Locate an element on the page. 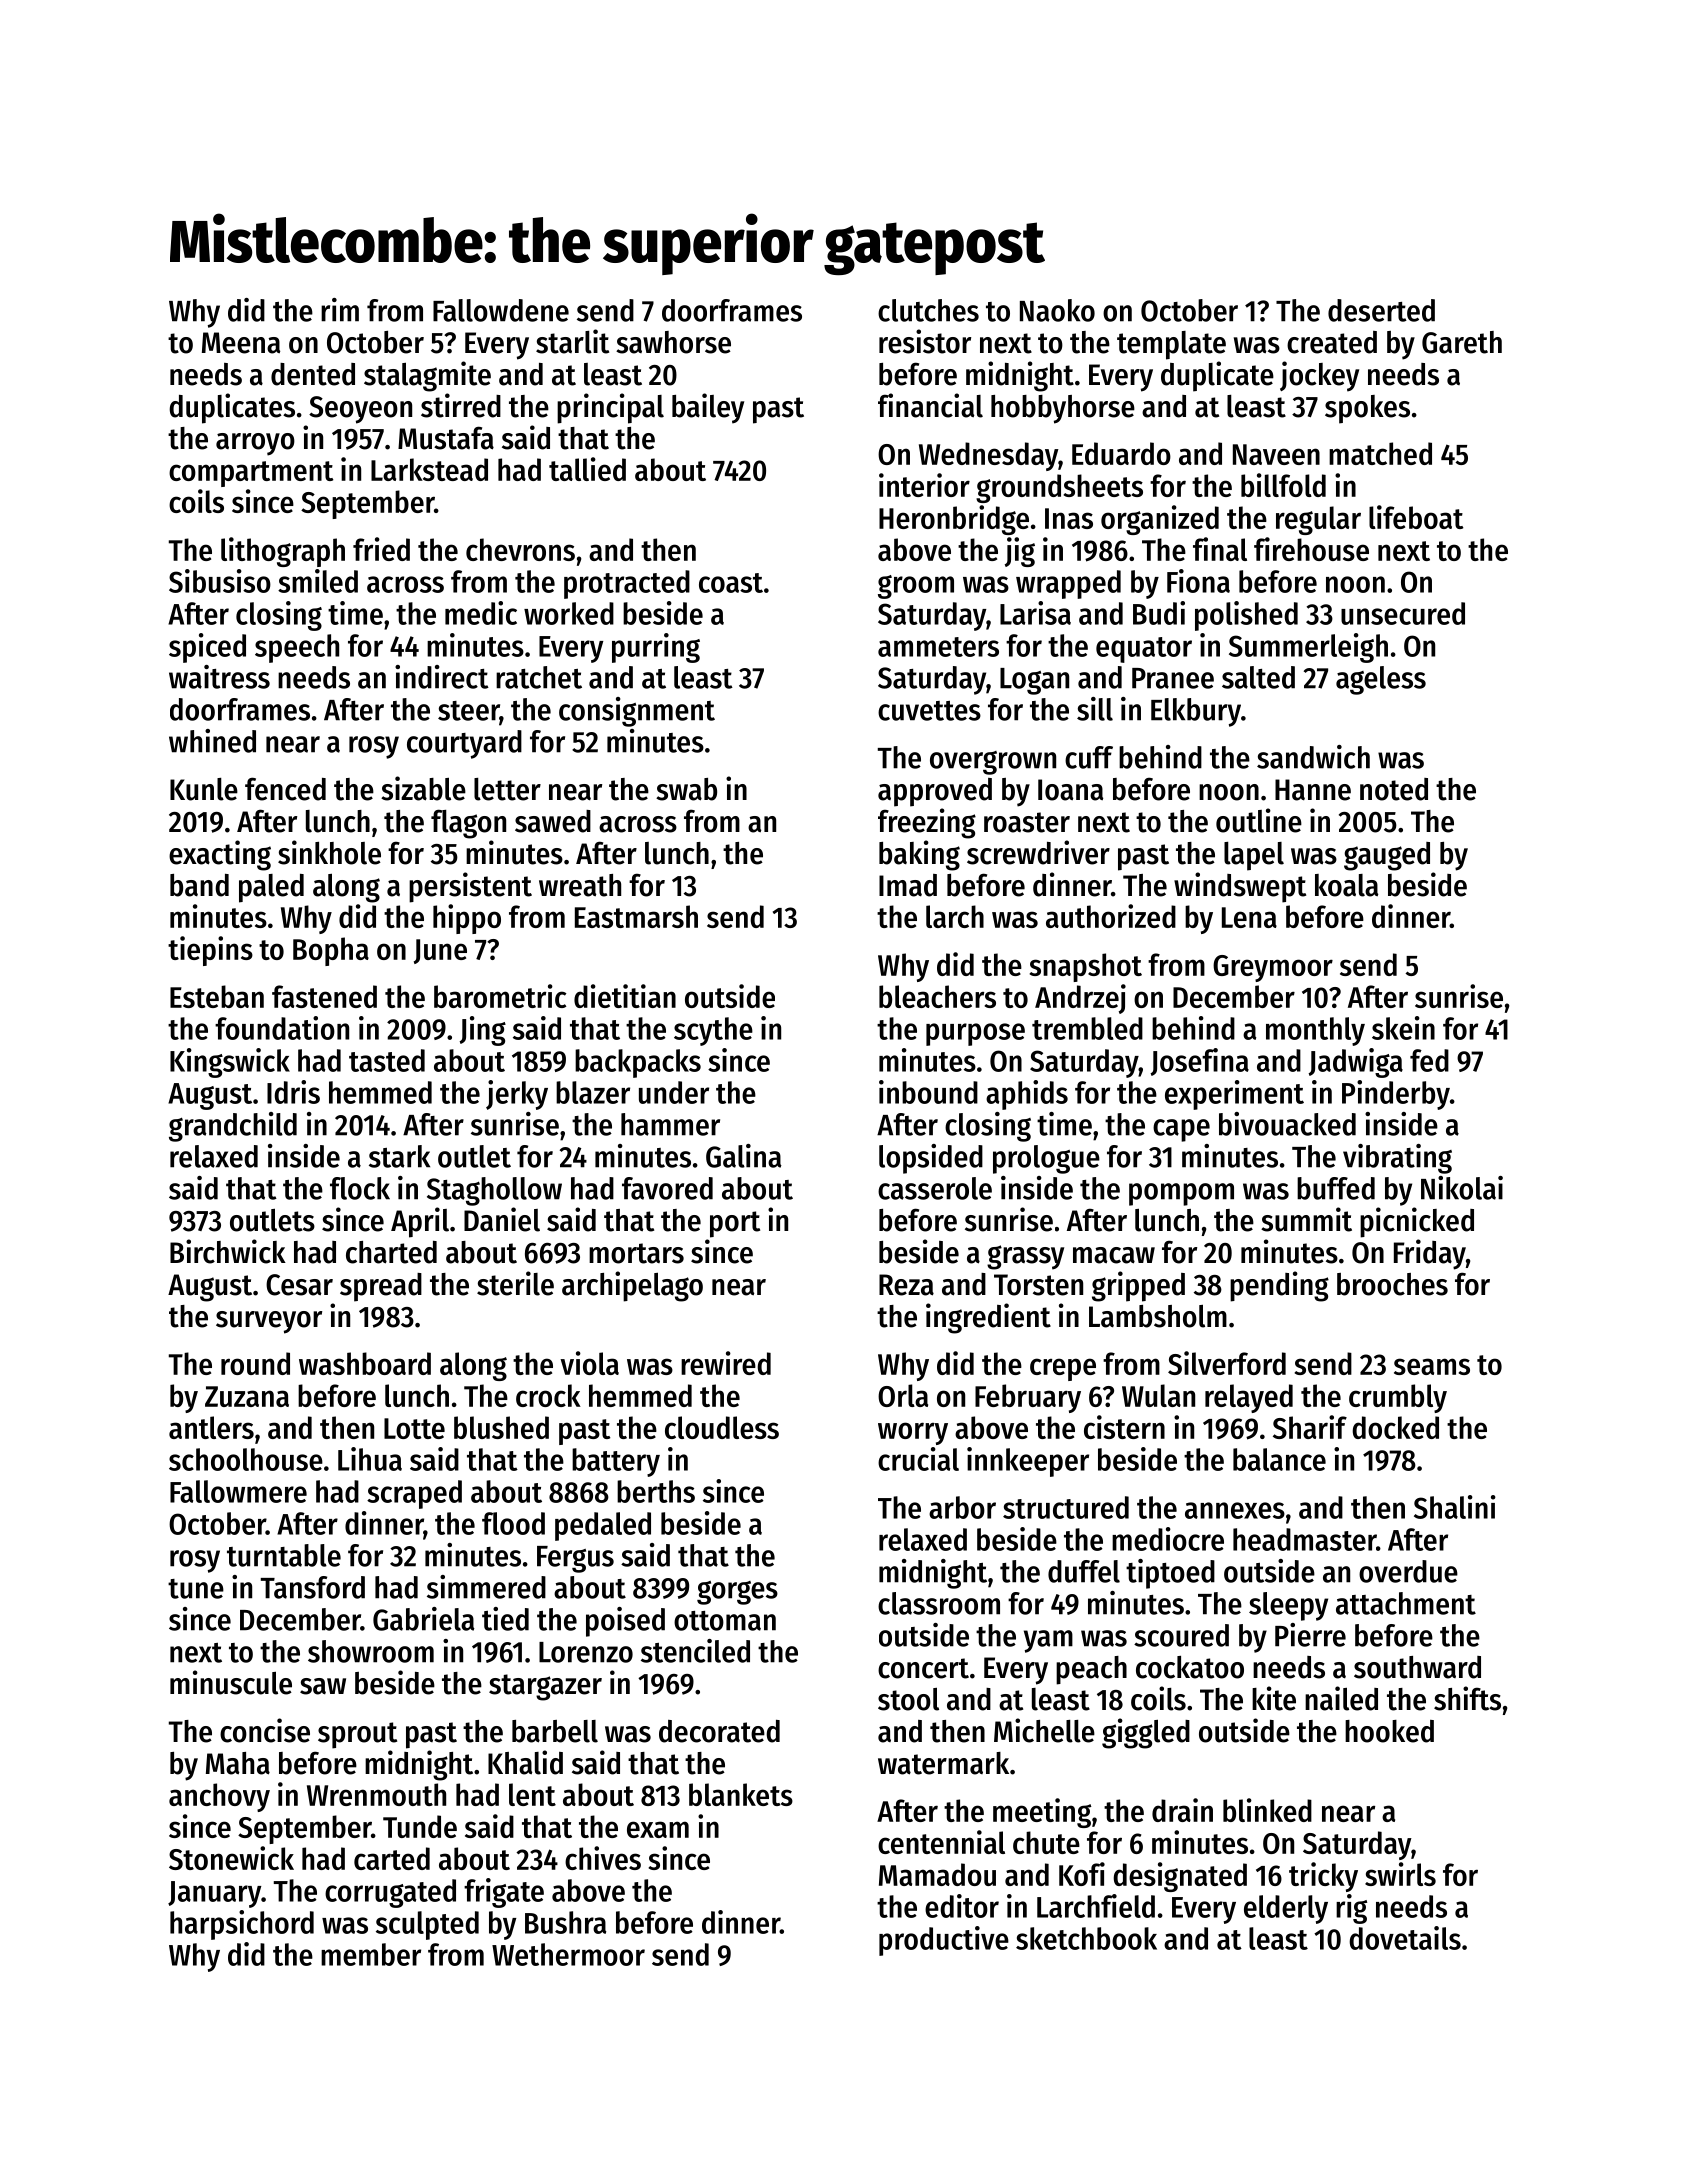 Image resolution: width=1683 pixels, height=2178 pixels. Meena is located at coordinates (241, 343).
